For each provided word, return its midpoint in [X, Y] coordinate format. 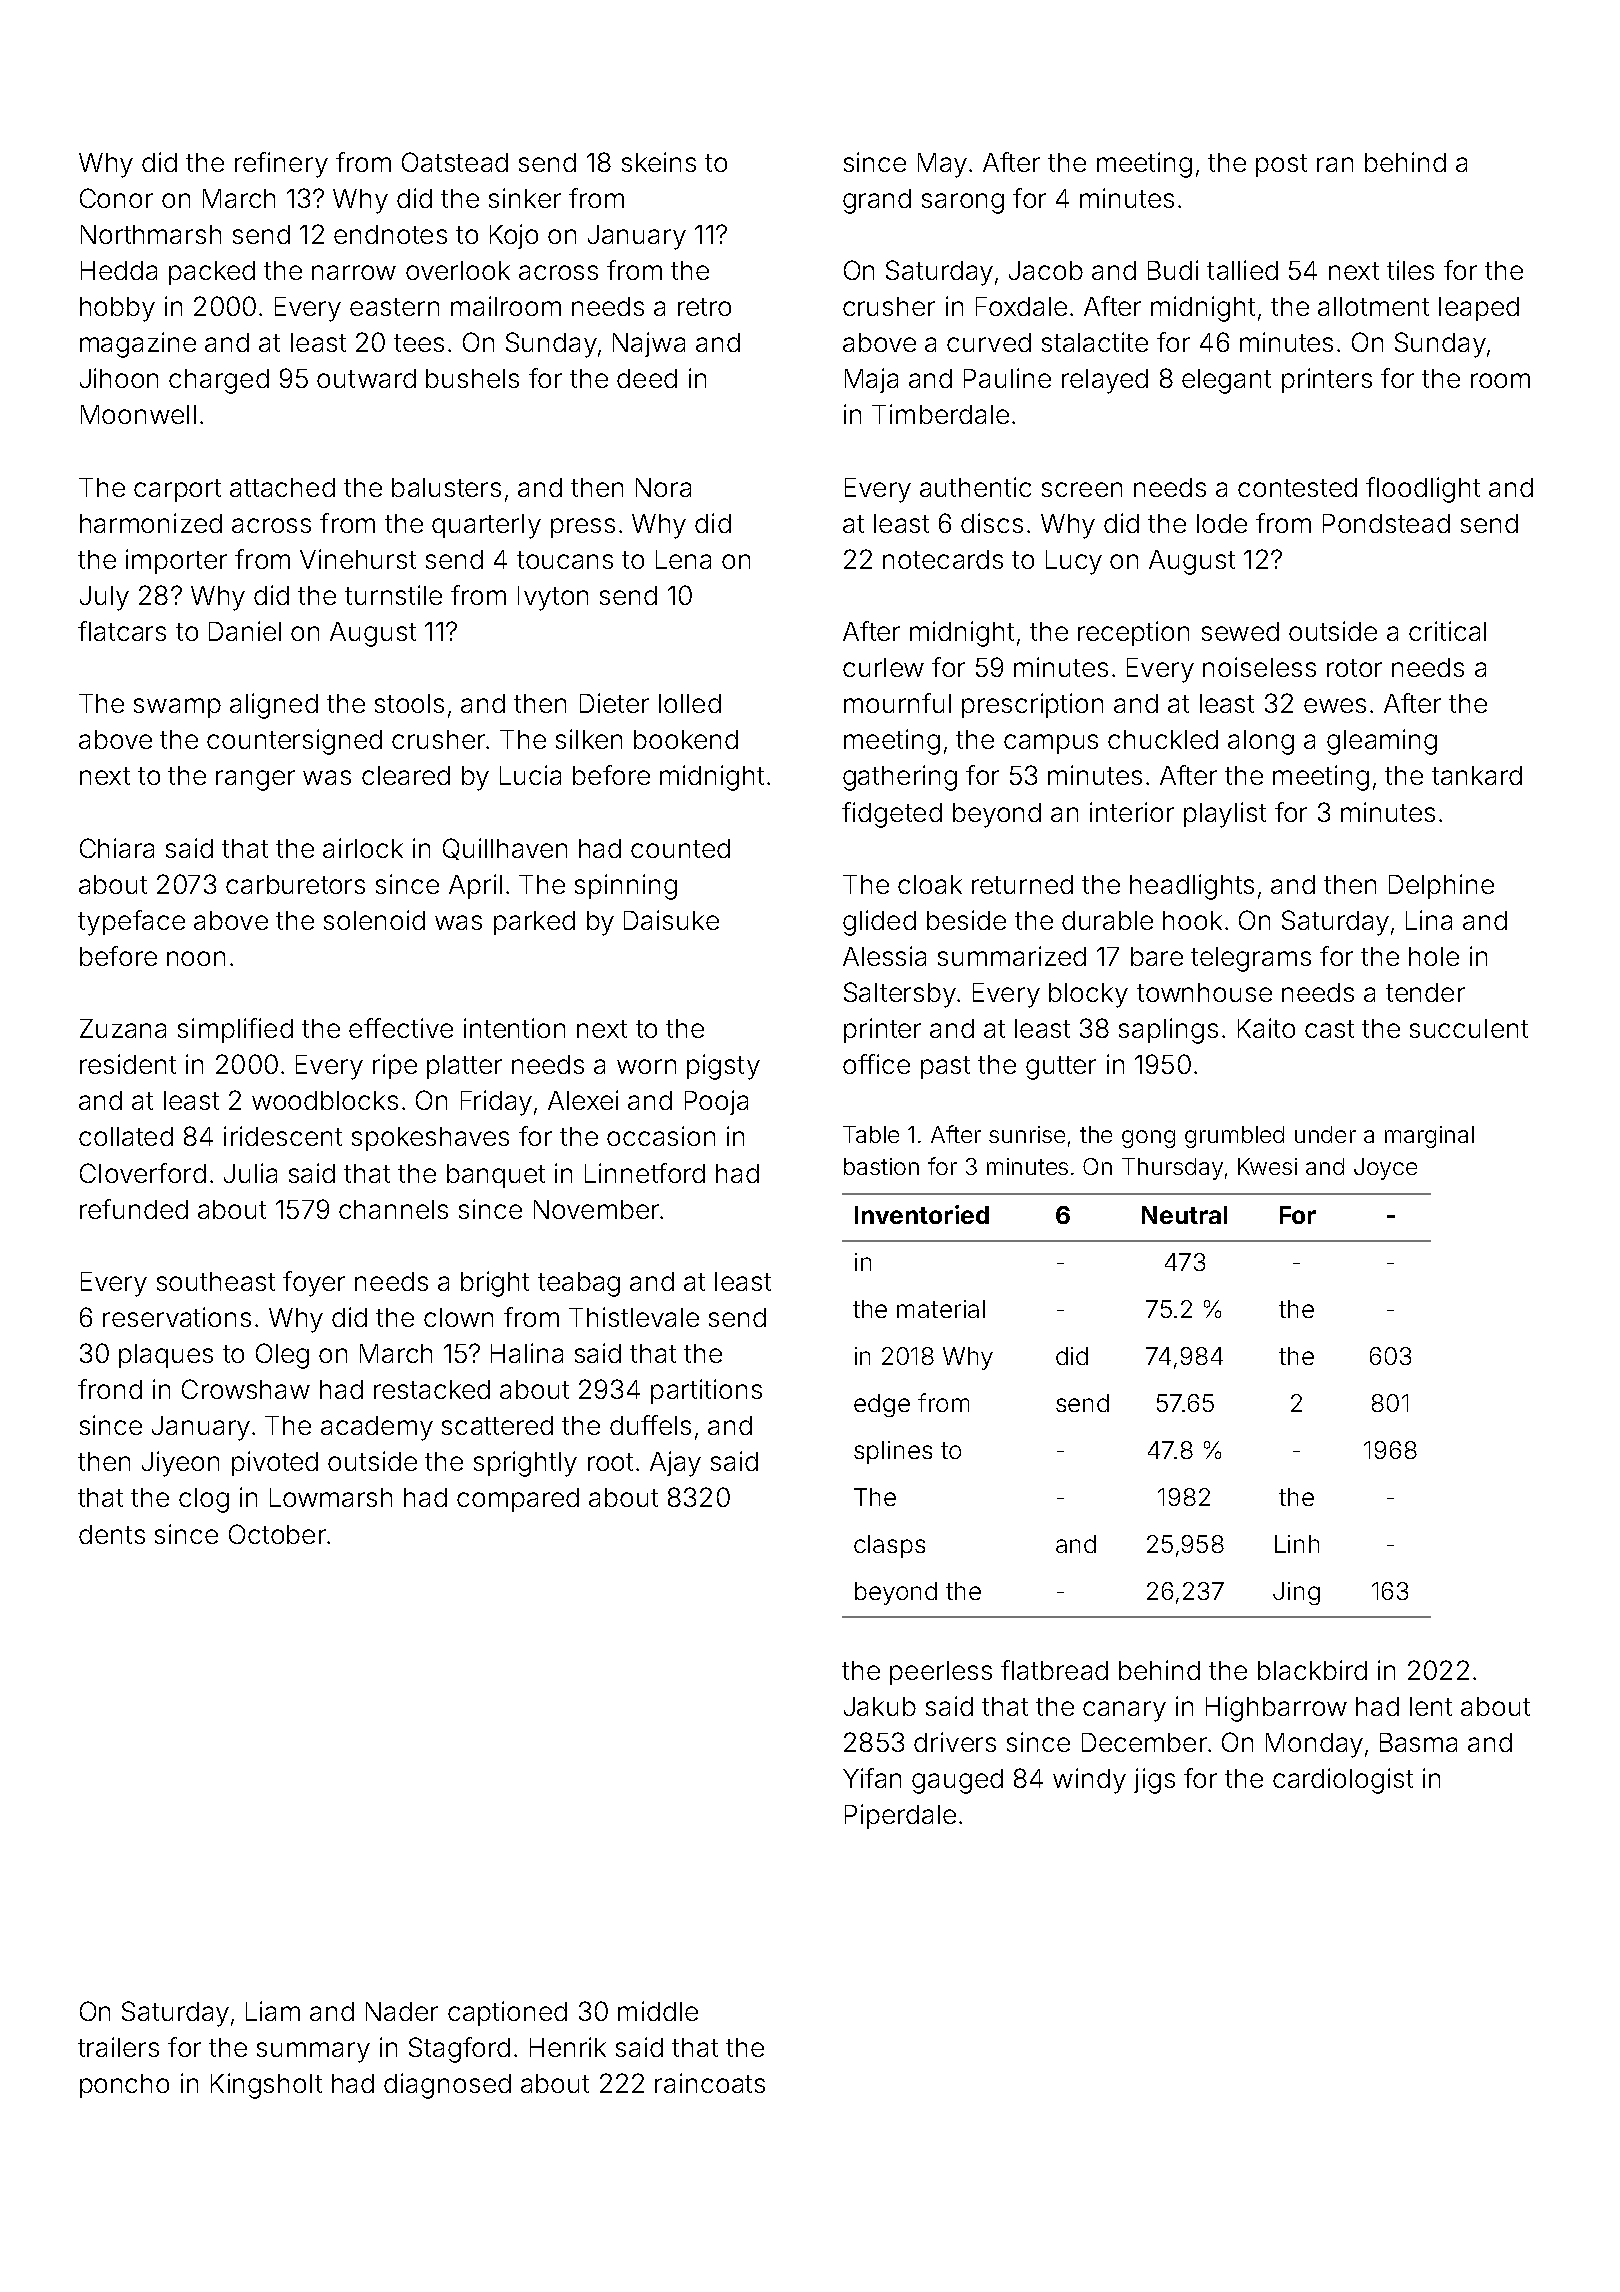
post [1281, 165]
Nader [402, 2011]
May [942, 165]
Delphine [1441, 886]
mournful [897, 703]
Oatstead [455, 162]
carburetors [295, 884]
